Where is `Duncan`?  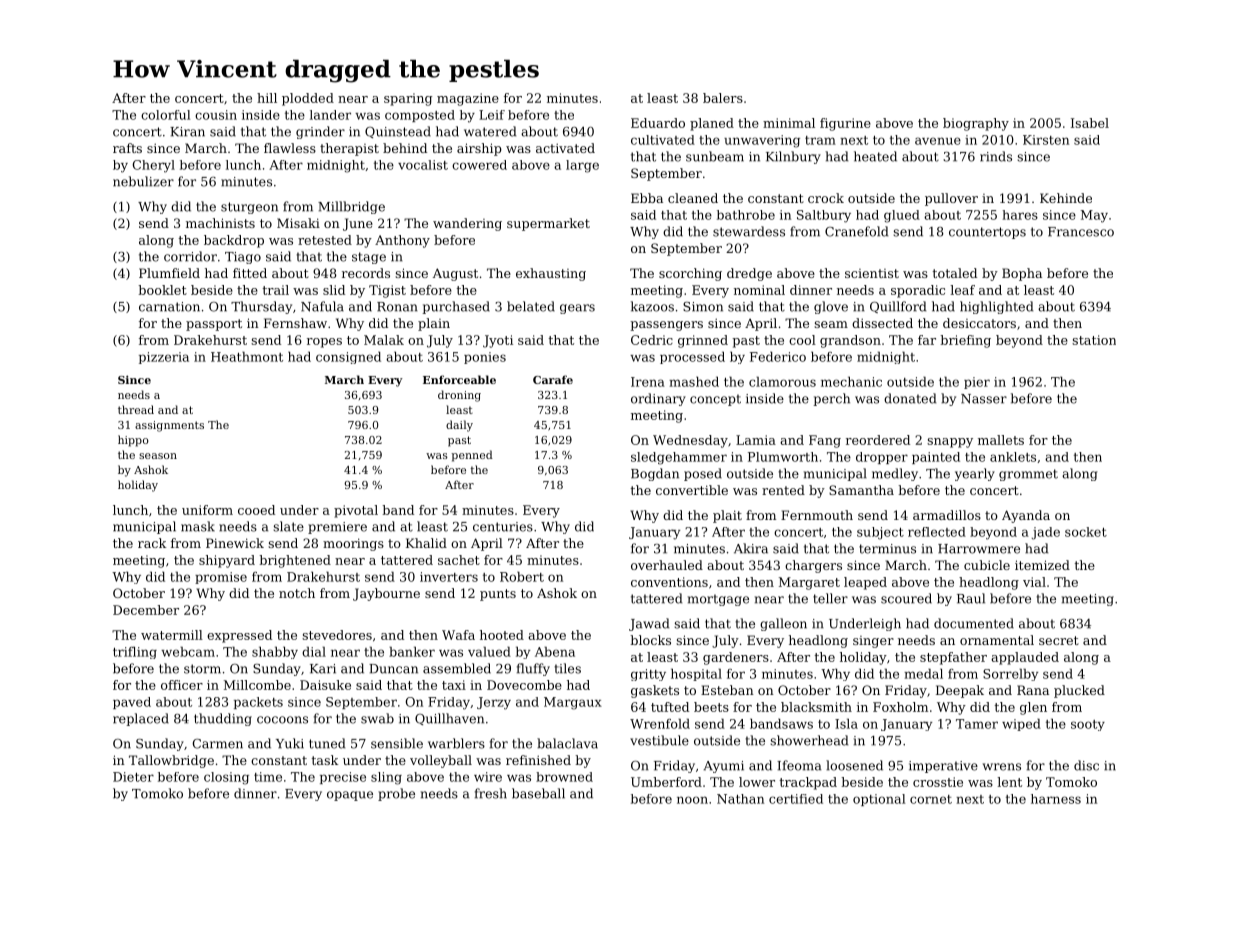
Duncan is located at coordinates (393, 669).
